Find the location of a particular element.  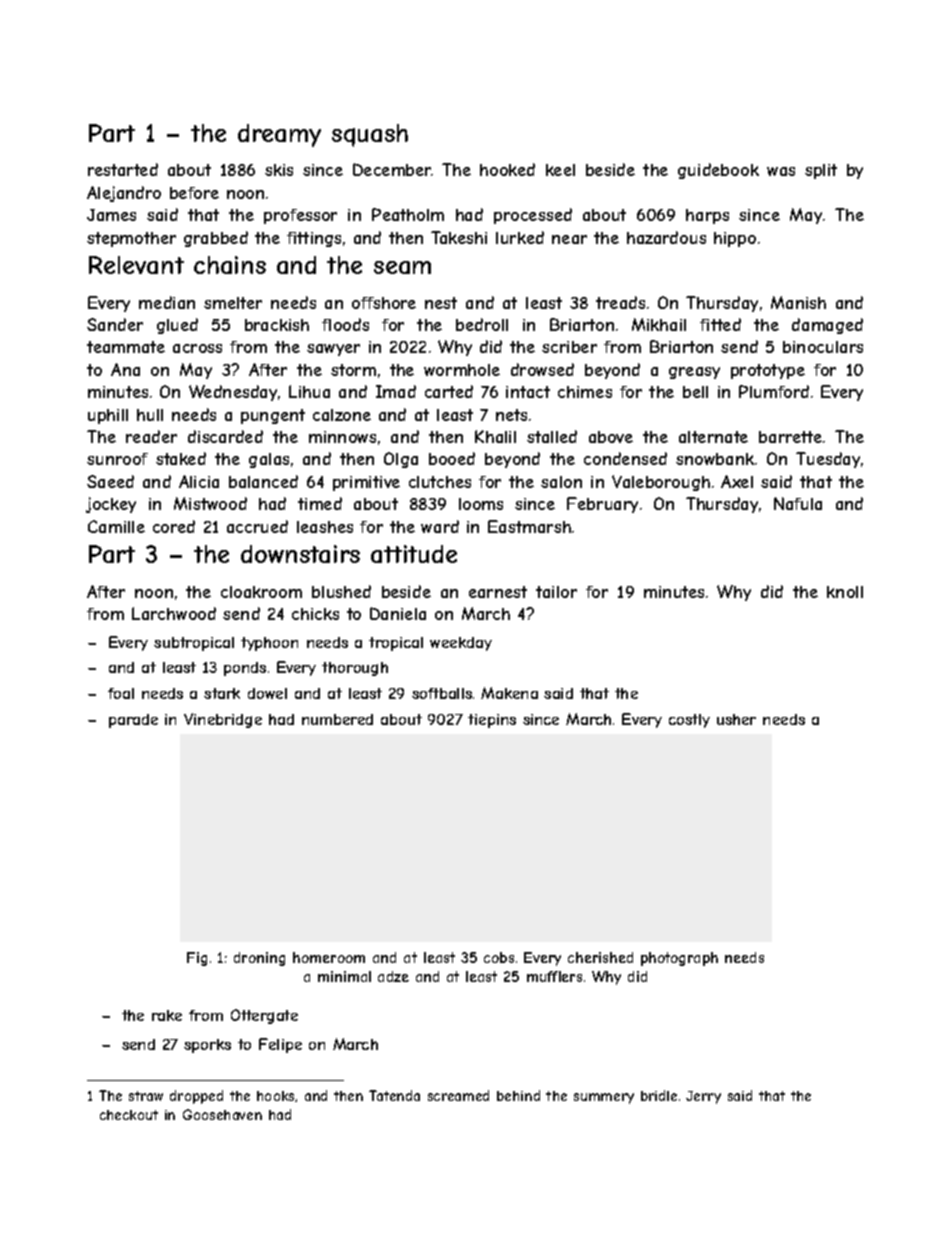

foal is located at coordinates (121, 693).
